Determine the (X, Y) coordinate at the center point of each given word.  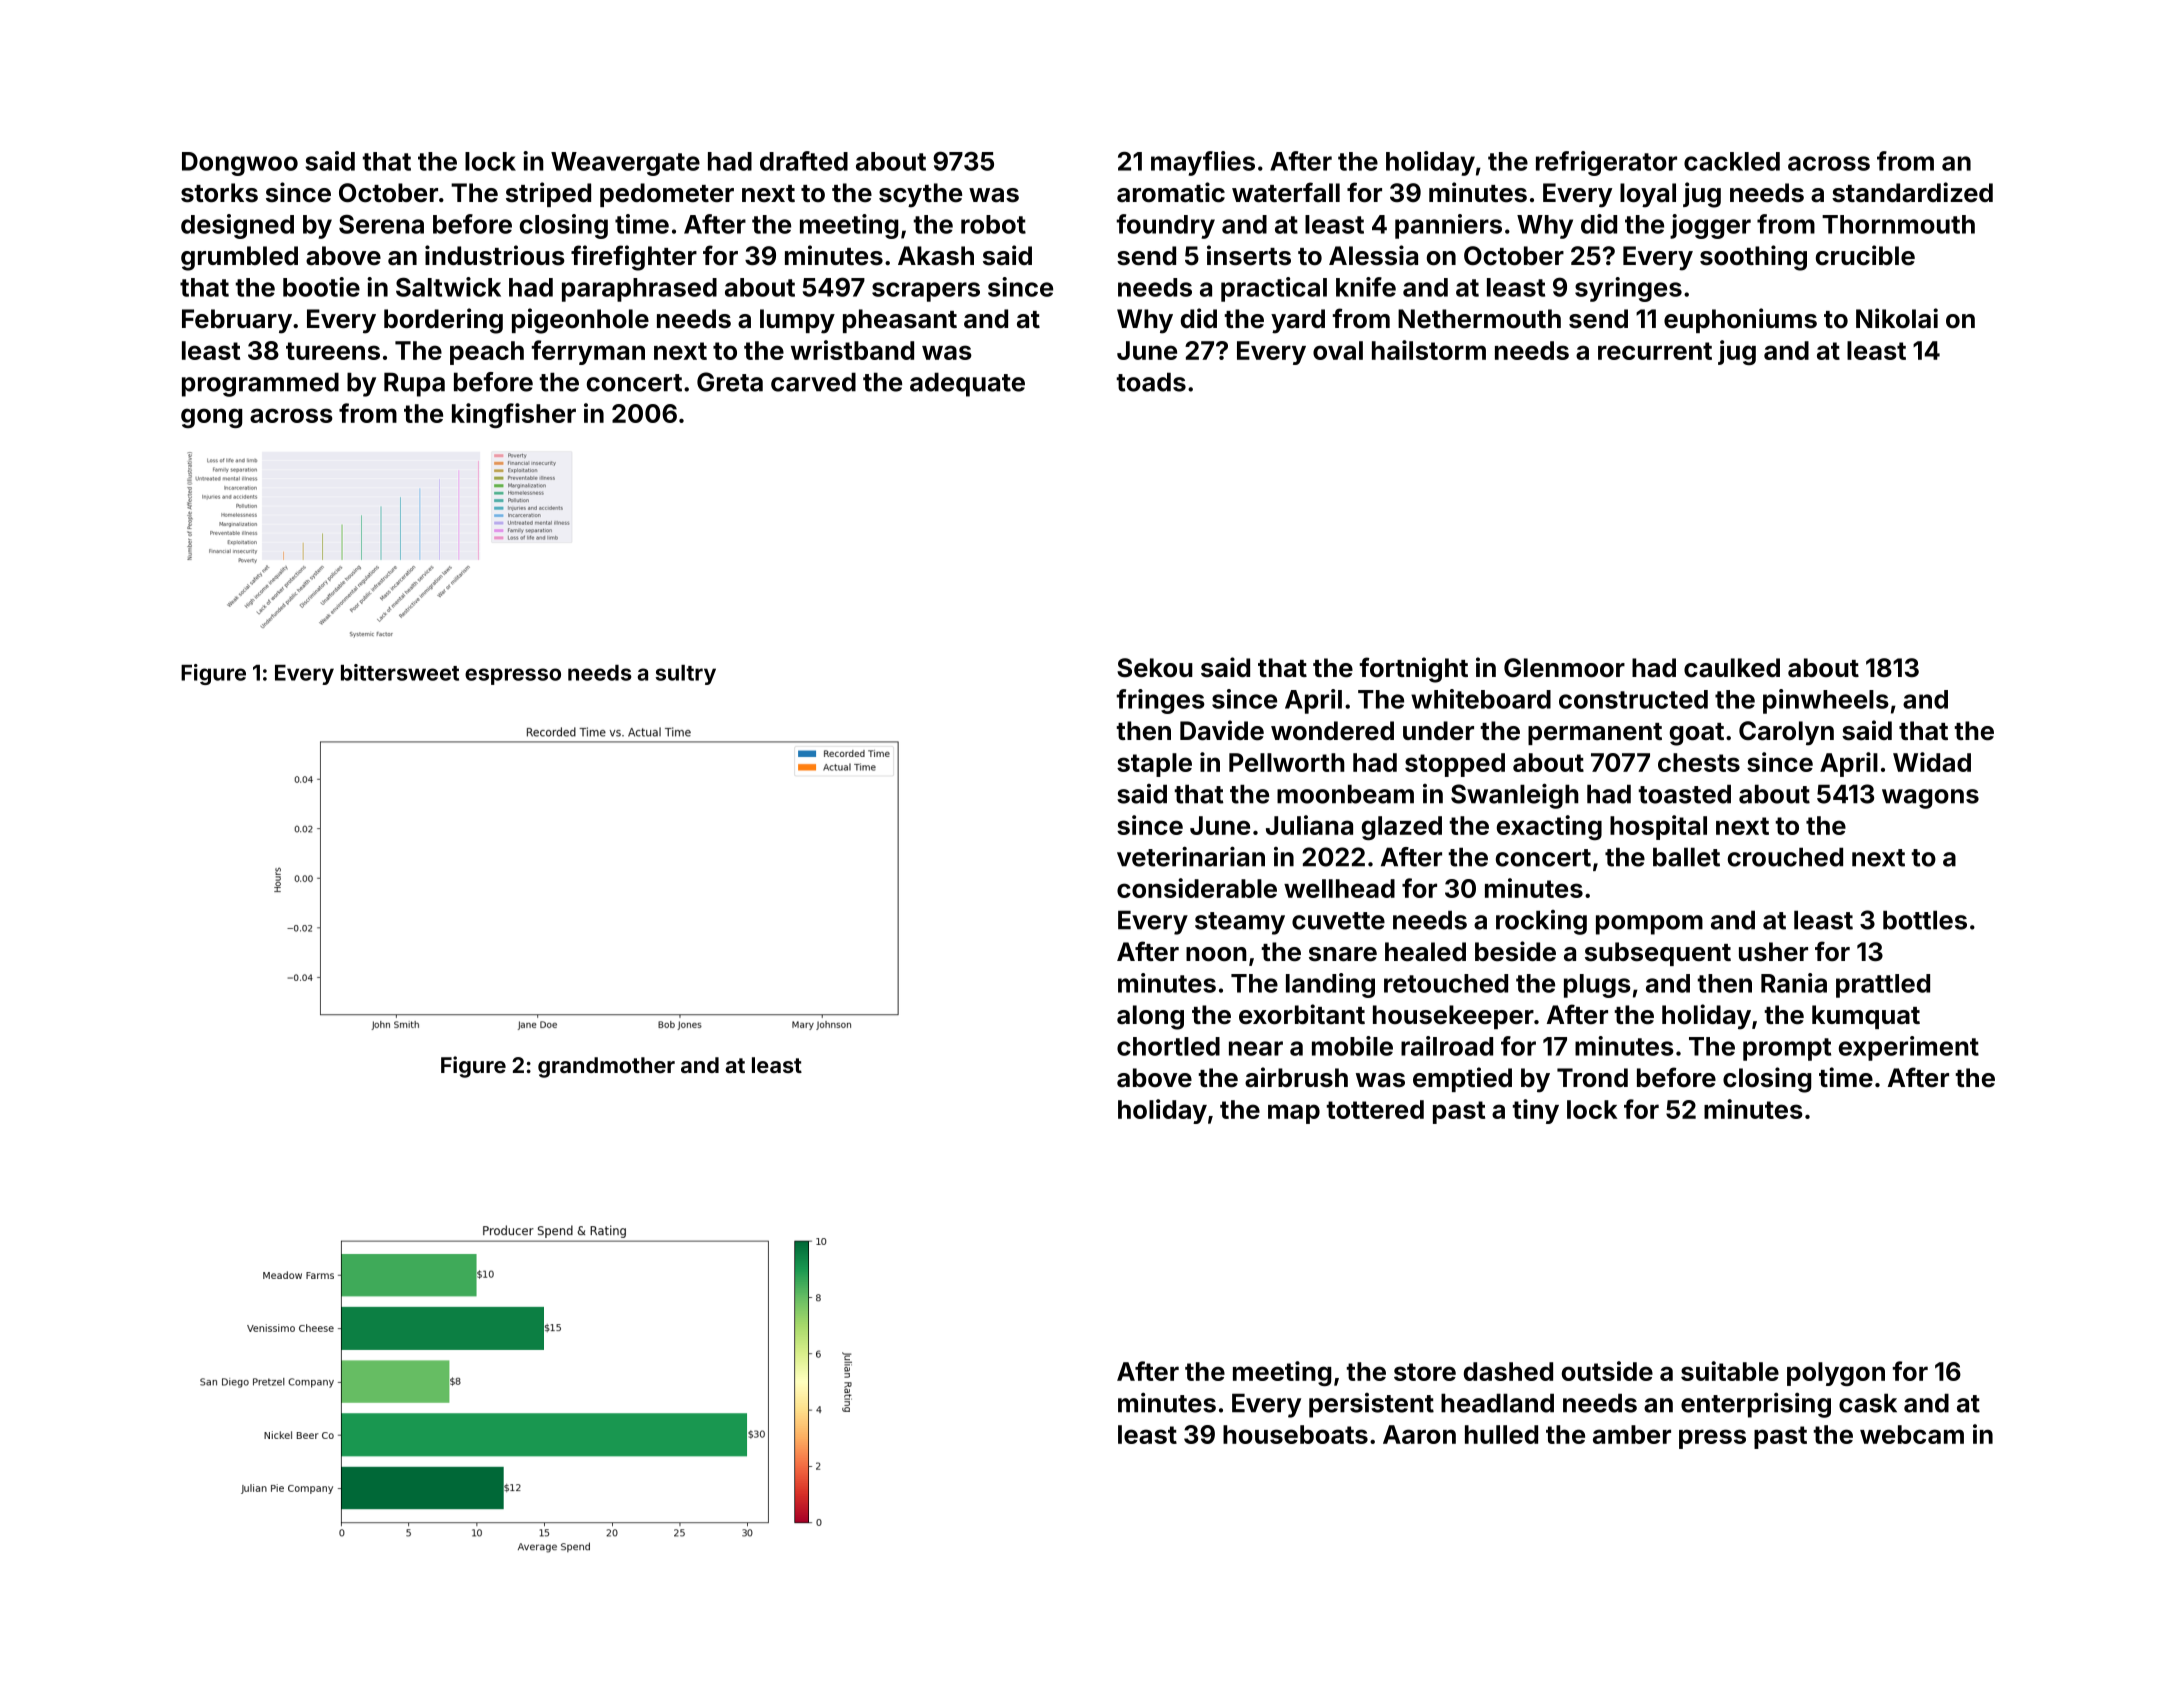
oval (1338, 350)
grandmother (606, 1067)
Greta (730, 382)
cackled (1732, 161)
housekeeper (1453, 1017)
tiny (1535, 1111)
